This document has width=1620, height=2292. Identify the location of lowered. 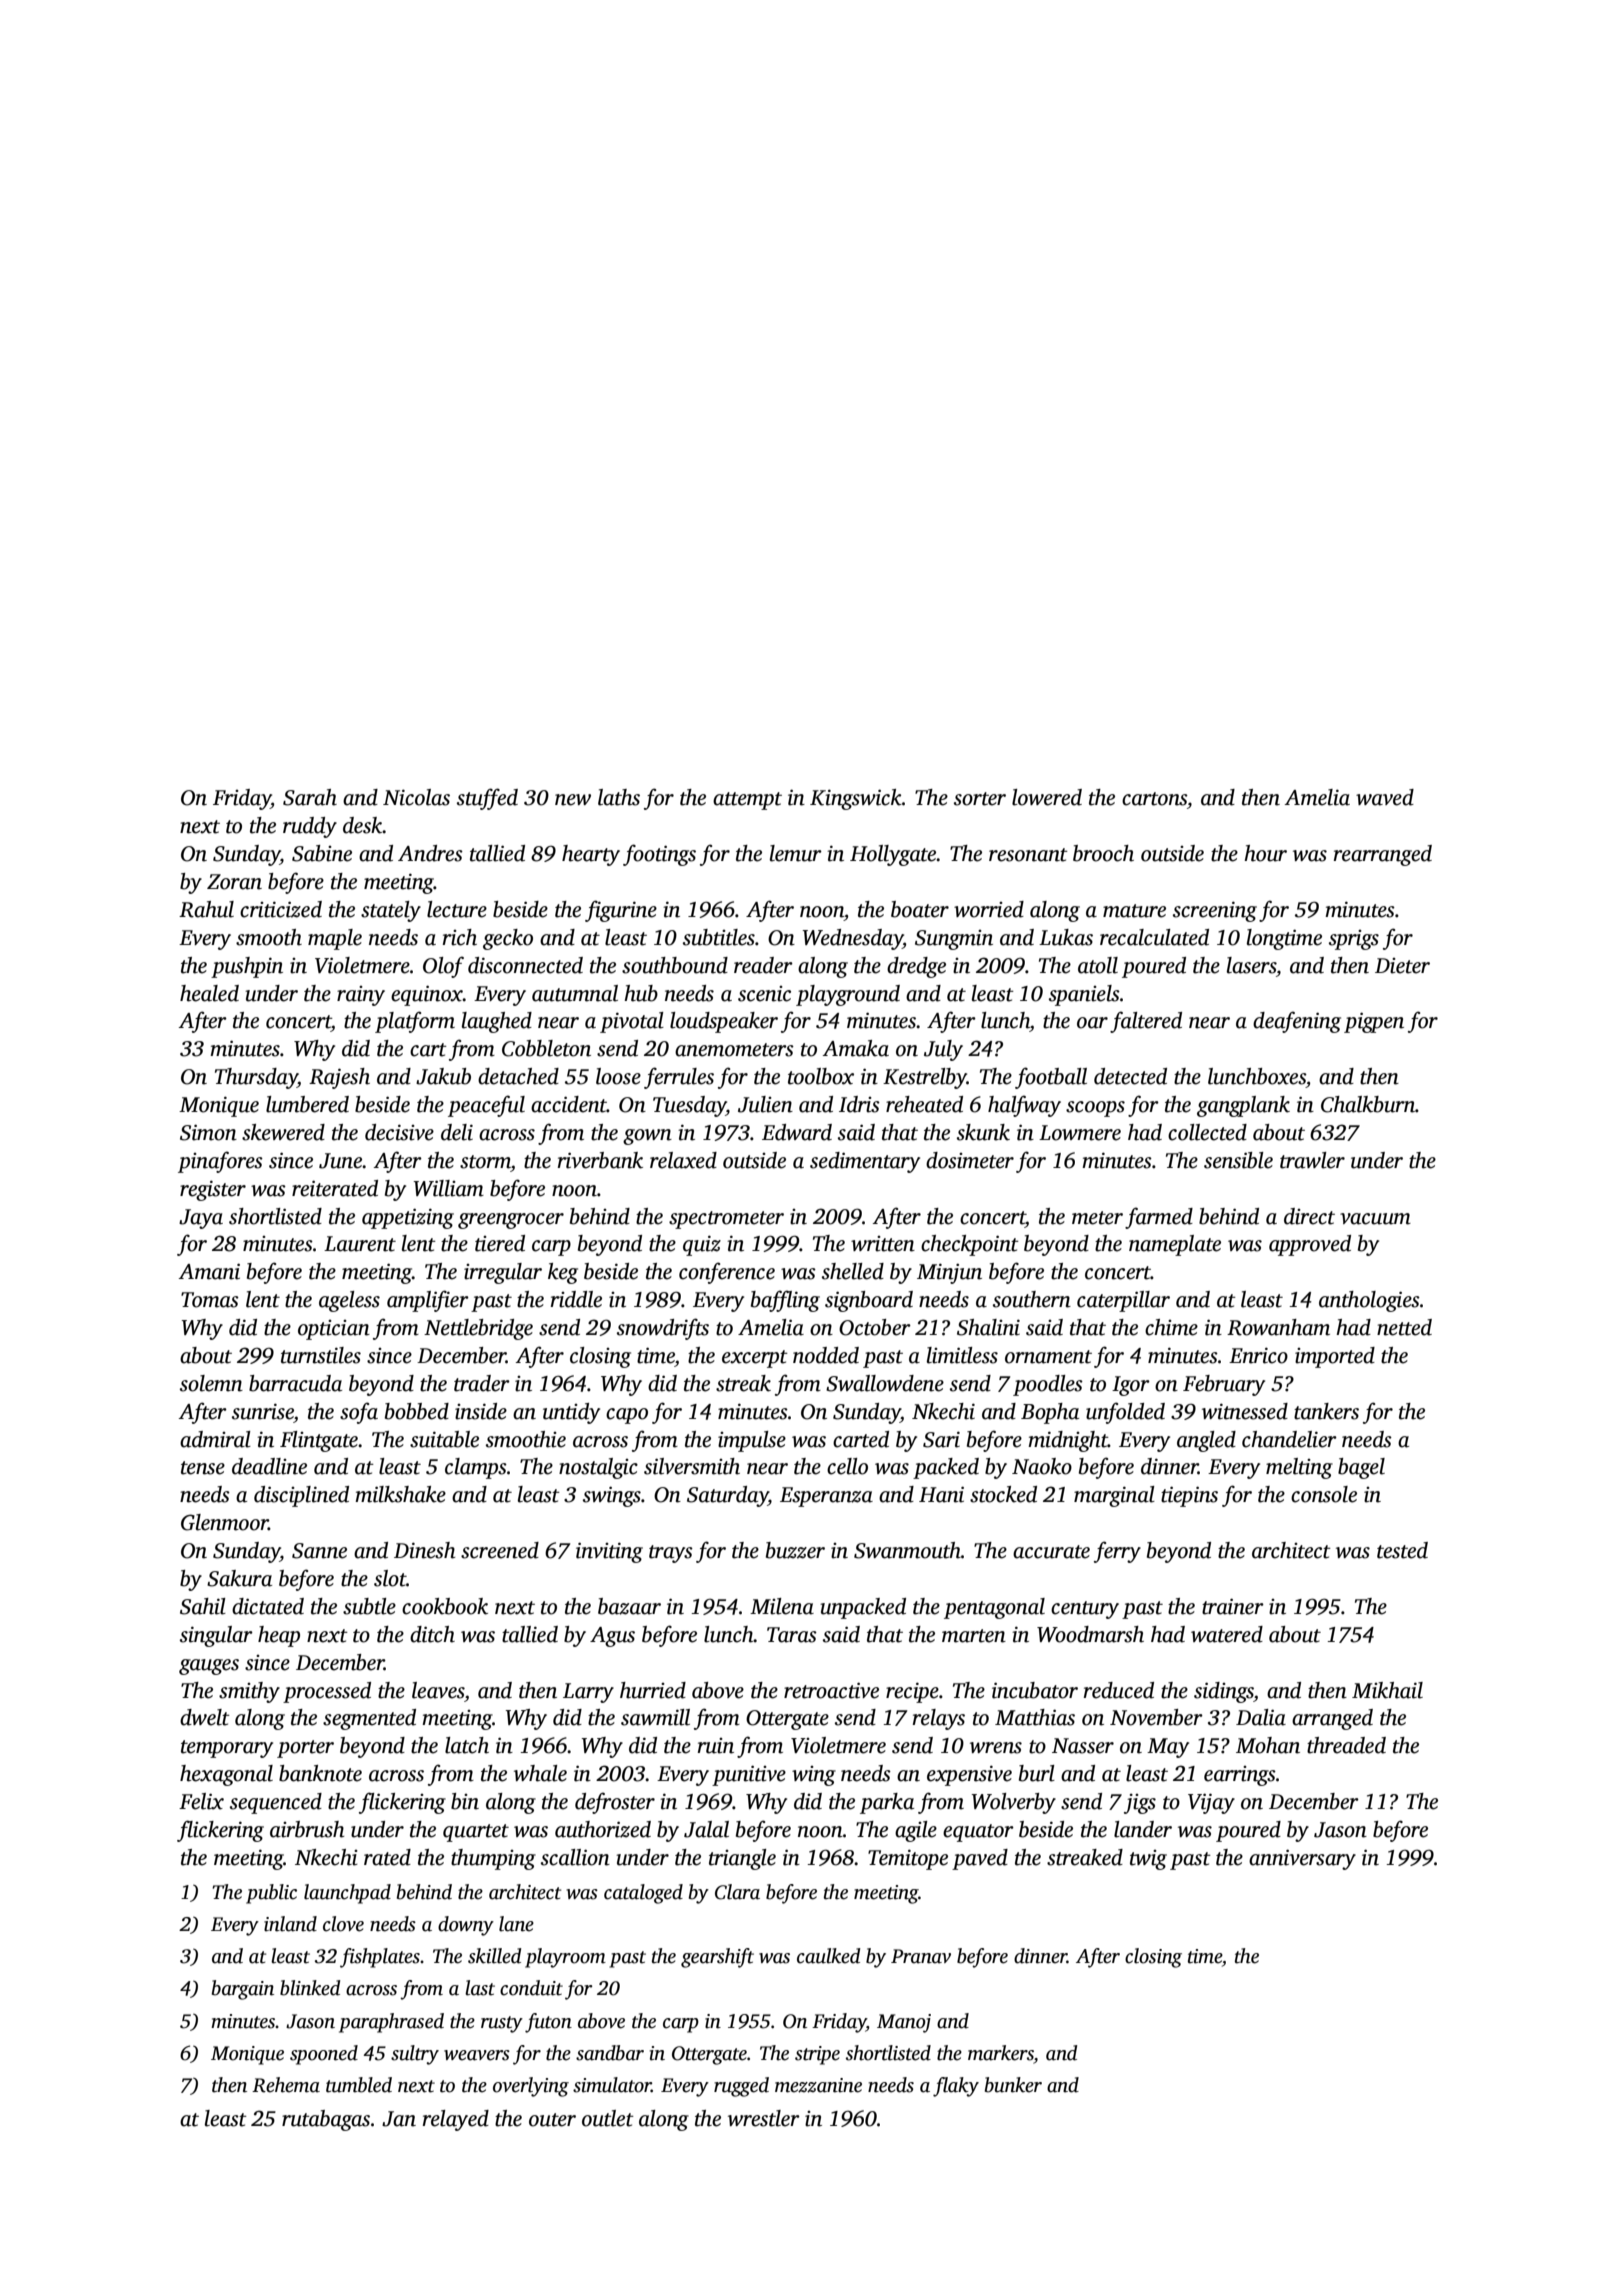
(1047, 797).
